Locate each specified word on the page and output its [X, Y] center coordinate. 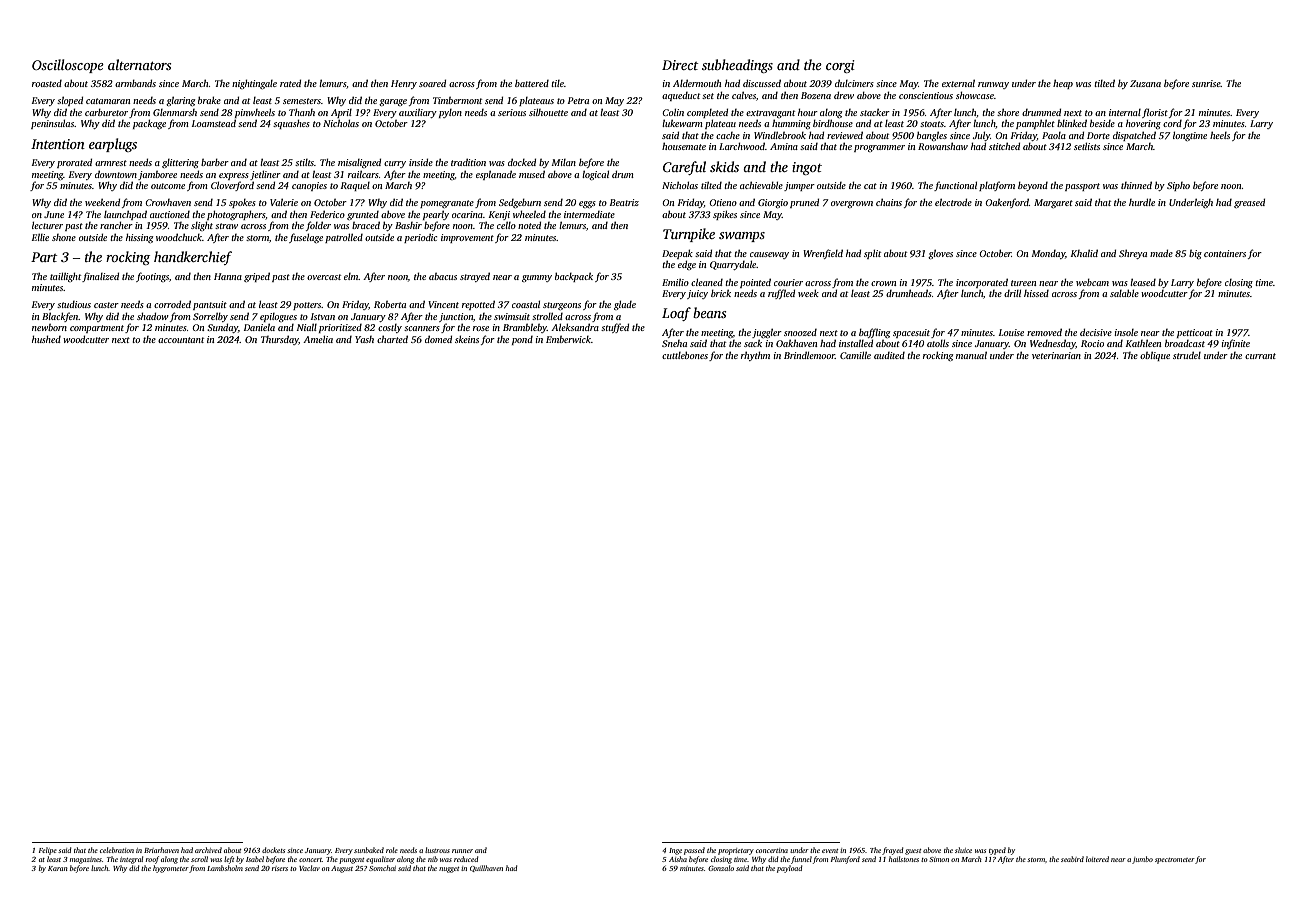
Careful [684, 168]
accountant [181, 340]
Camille [855, 355]
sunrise [1206, 83]
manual [971, 355]
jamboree [157, 175]
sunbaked [369, 850]
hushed [46, 339]
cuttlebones [685, 355]
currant [1260, 356]
